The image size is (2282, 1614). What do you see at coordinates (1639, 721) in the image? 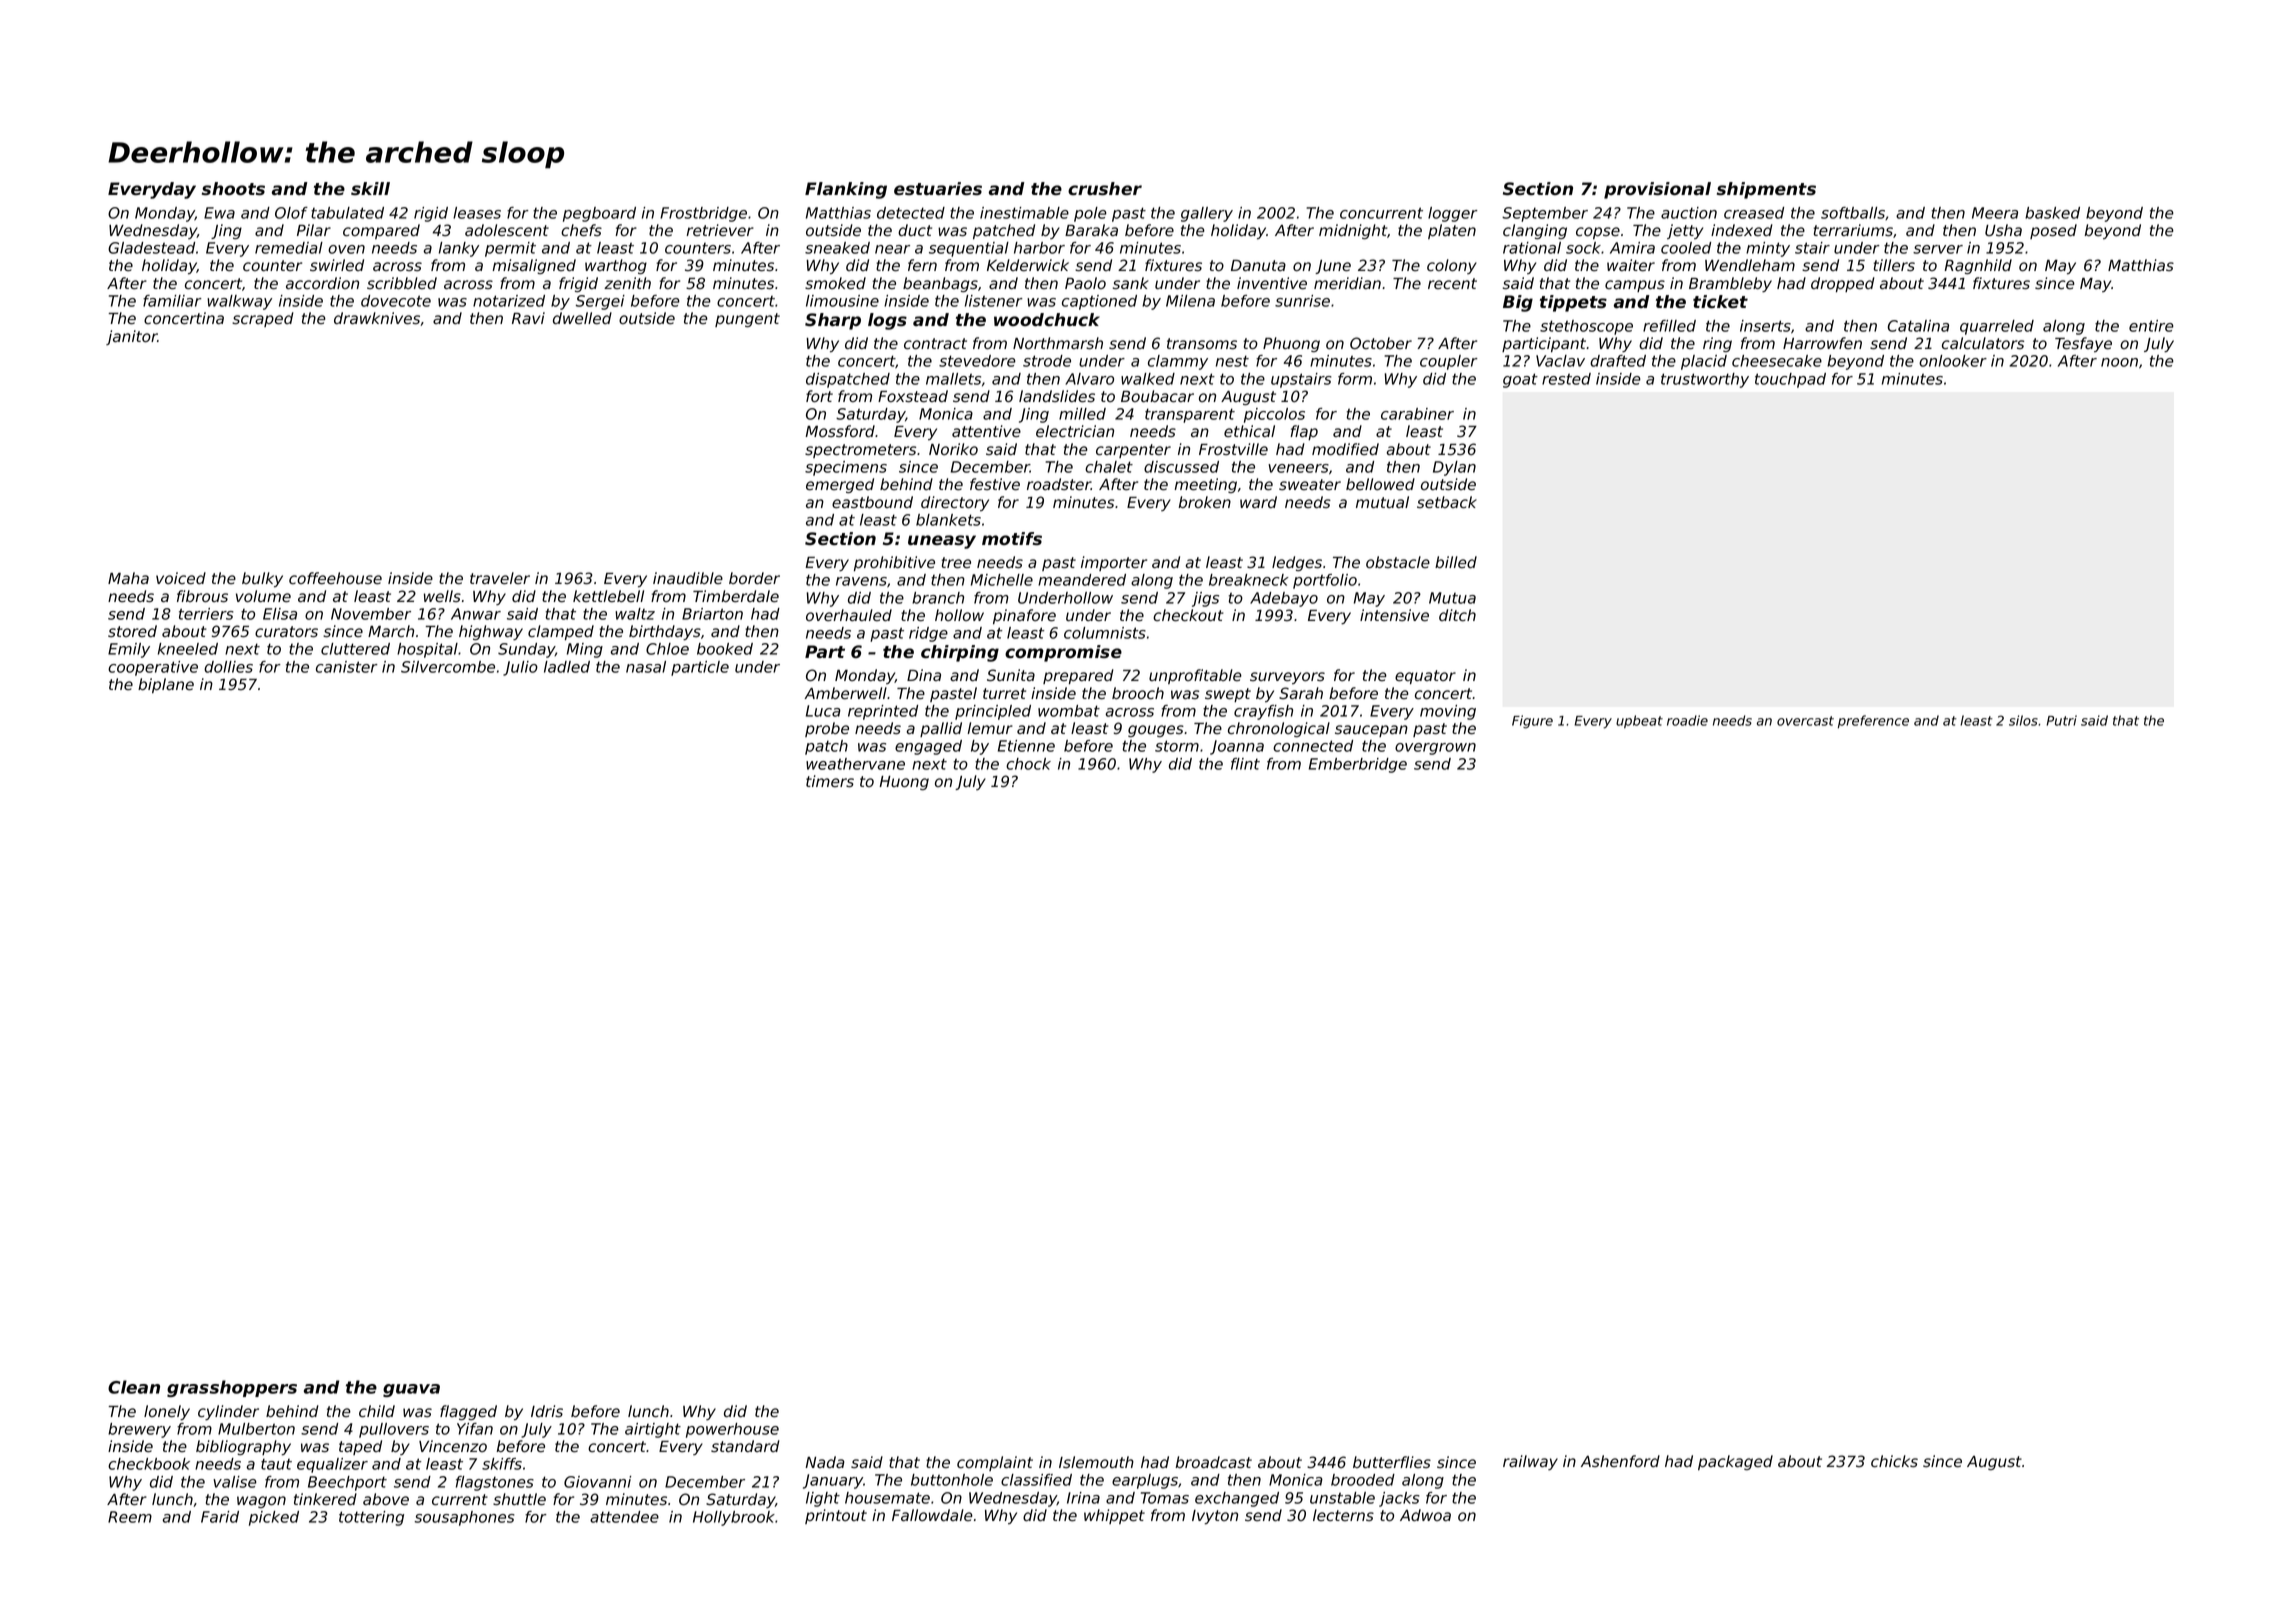
I see `upbeat` at bounding box center [1639, 721].
